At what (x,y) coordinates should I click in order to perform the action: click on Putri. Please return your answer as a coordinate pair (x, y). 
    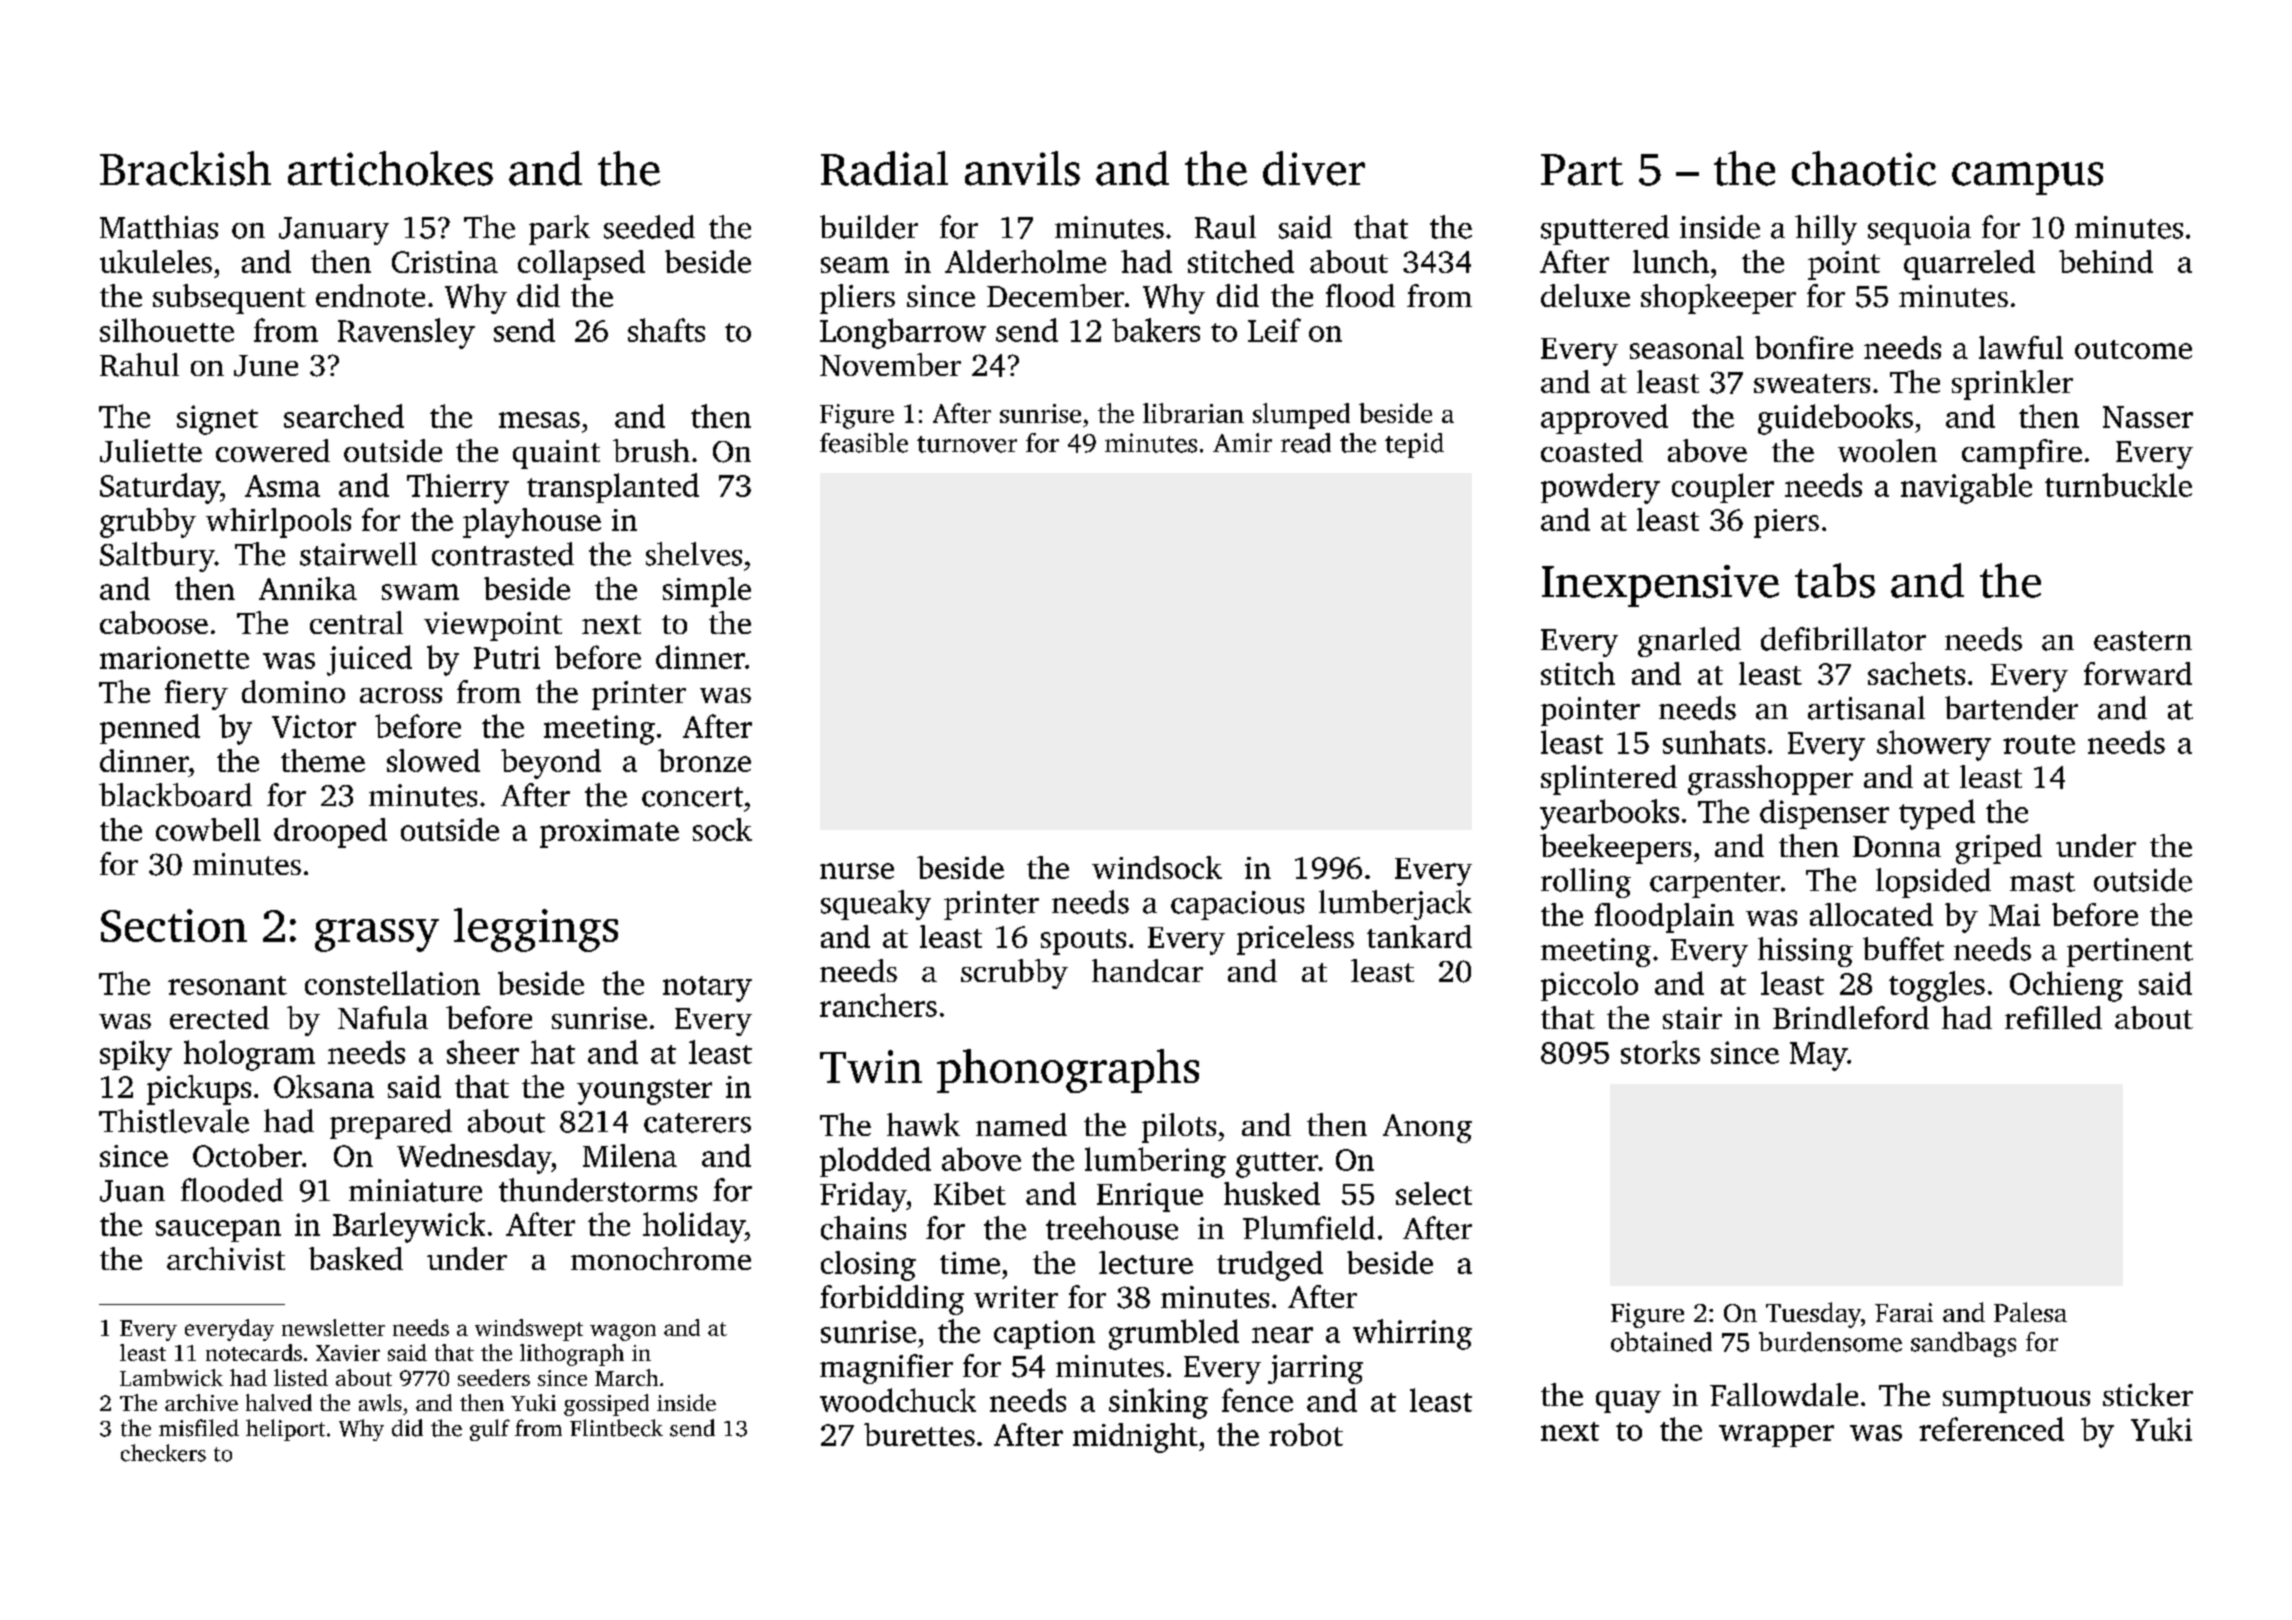
    Looking at the image, I should click on (507, 657).
